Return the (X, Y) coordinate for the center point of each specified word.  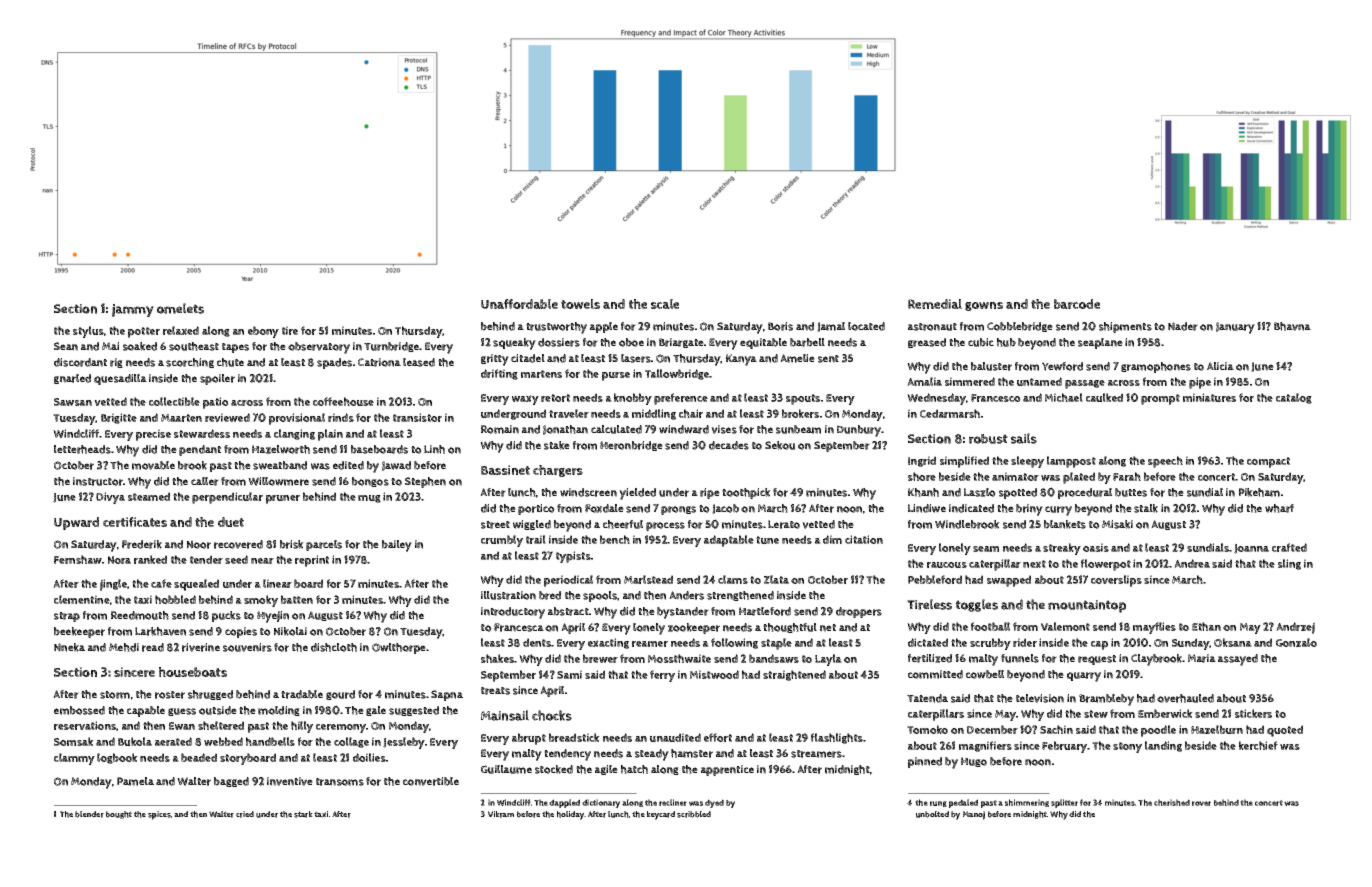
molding (279, 711)
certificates (135, 522)
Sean (66, 346)
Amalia (924, 381)
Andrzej (1295, 628)
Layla (828, 660)
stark (303, 814)
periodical (568, 581)
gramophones (1156, 367)
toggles (977, 605)
